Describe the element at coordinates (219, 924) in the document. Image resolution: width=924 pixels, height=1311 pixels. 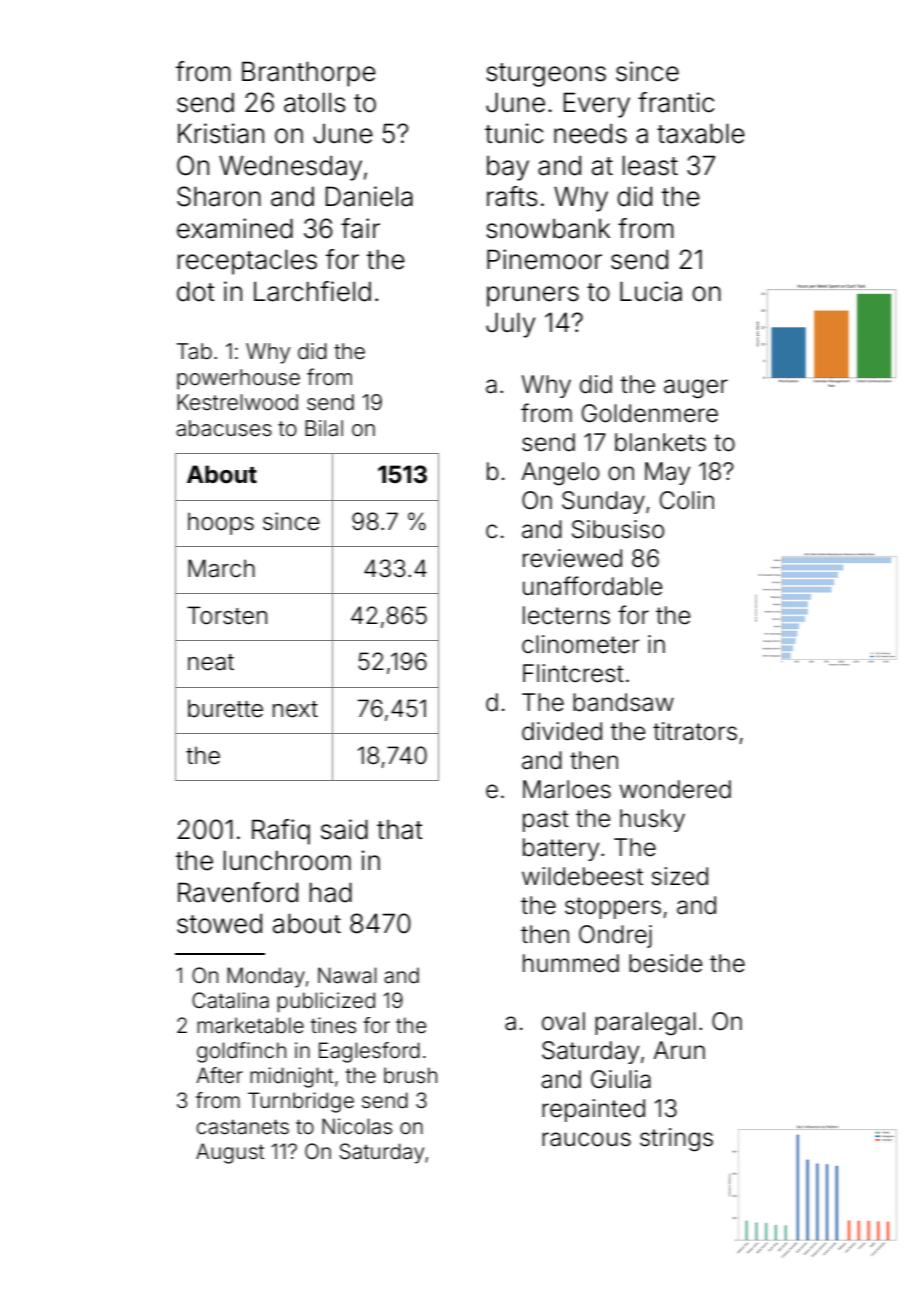
I see `stowed` at that location.
